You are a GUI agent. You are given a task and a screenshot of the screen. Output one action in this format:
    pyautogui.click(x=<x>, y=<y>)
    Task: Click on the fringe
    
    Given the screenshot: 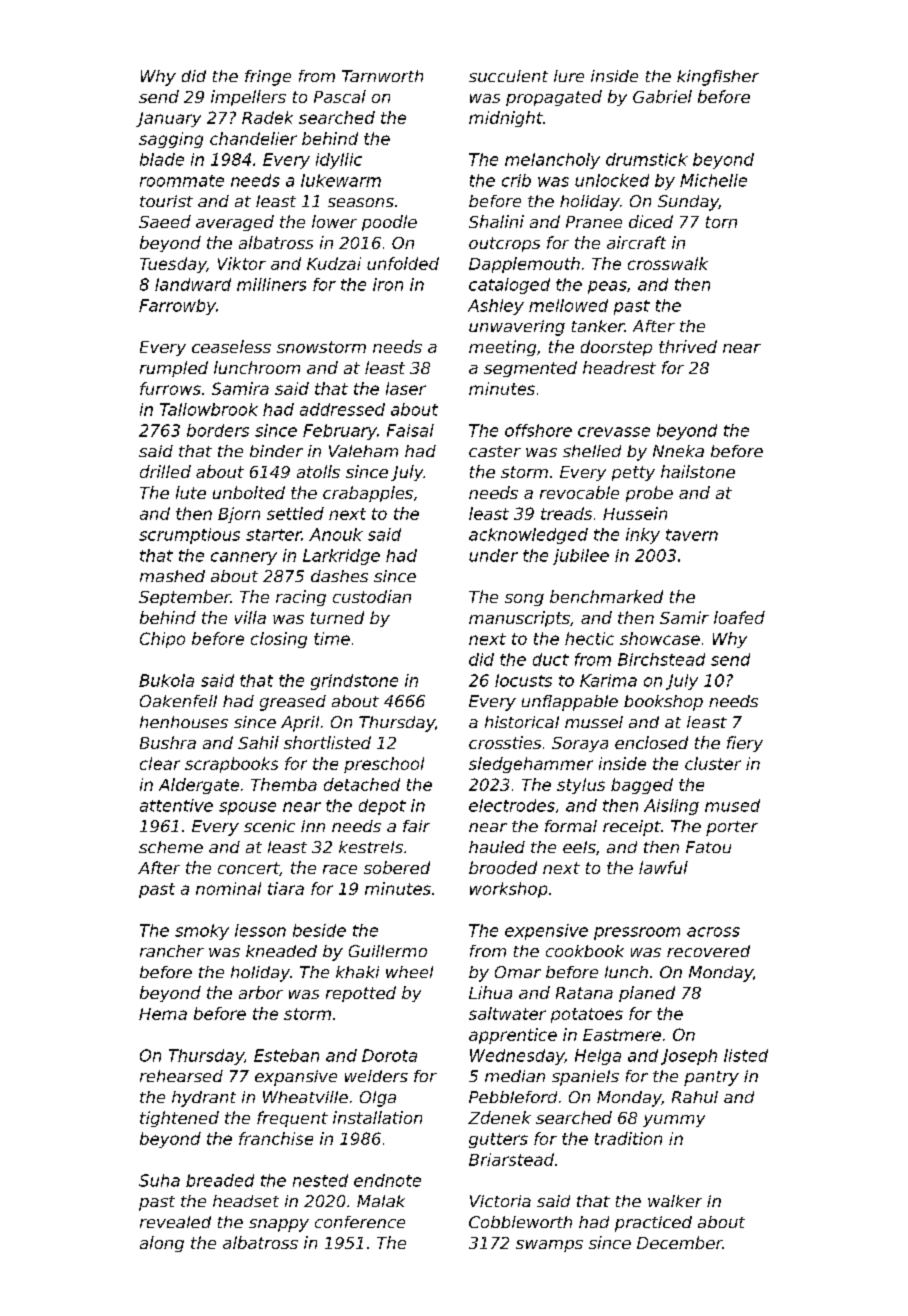 What is the action you would take?
    pyautogui.click(x=268, y=78)
